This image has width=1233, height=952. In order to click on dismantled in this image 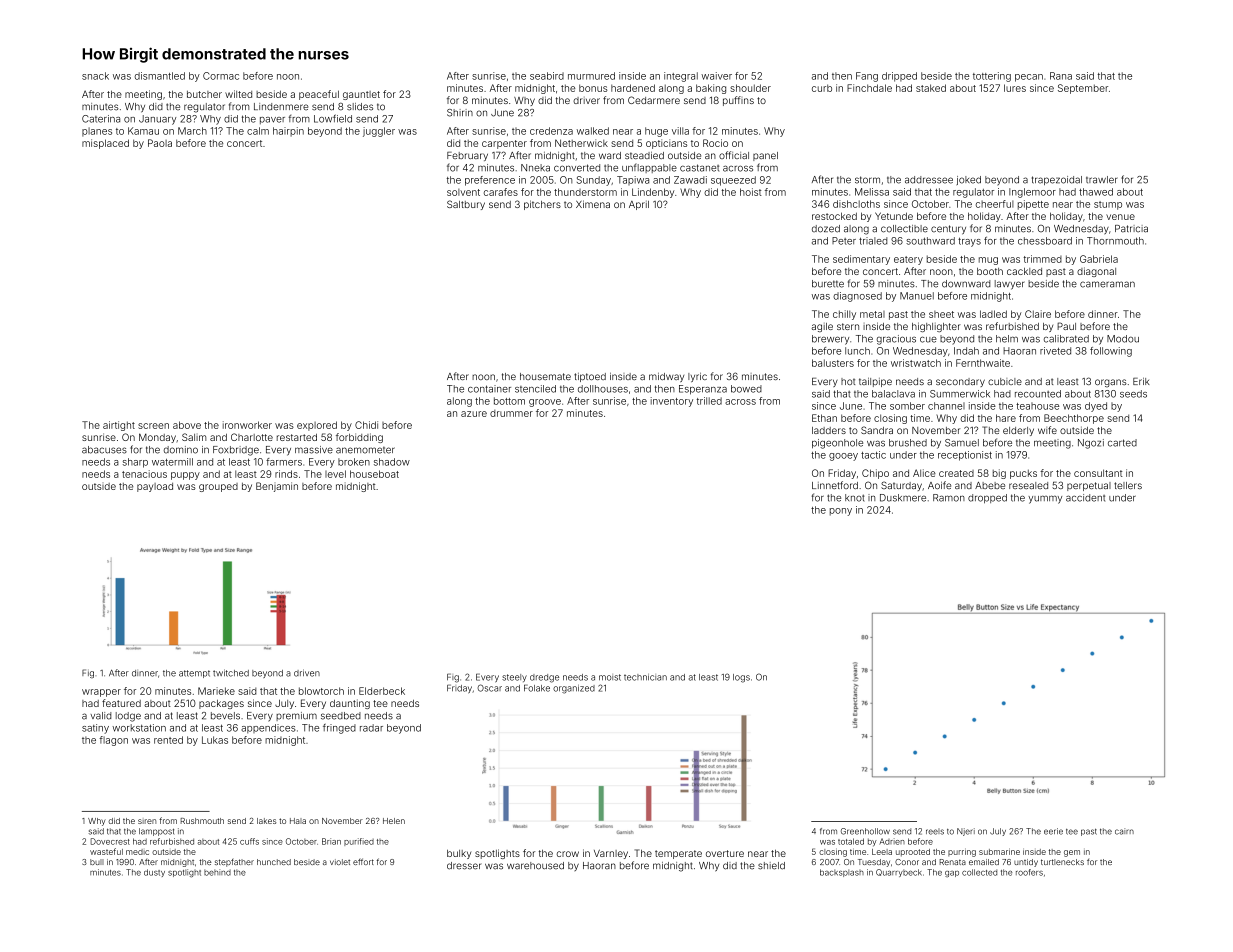, I will do `click(160, 76)`.
